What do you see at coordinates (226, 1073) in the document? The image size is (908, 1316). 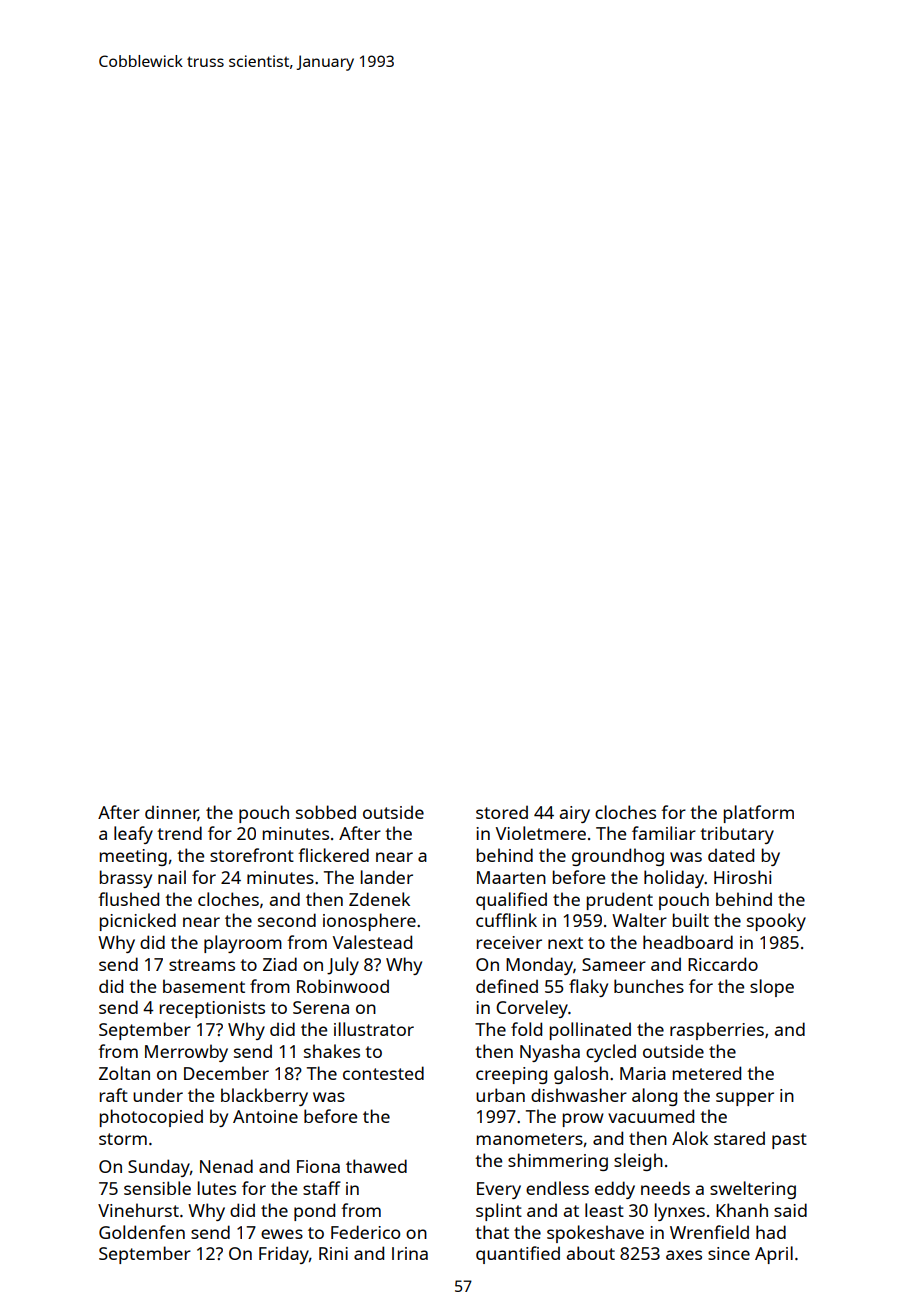 I see `December` at bounding box center [226, 1073].
